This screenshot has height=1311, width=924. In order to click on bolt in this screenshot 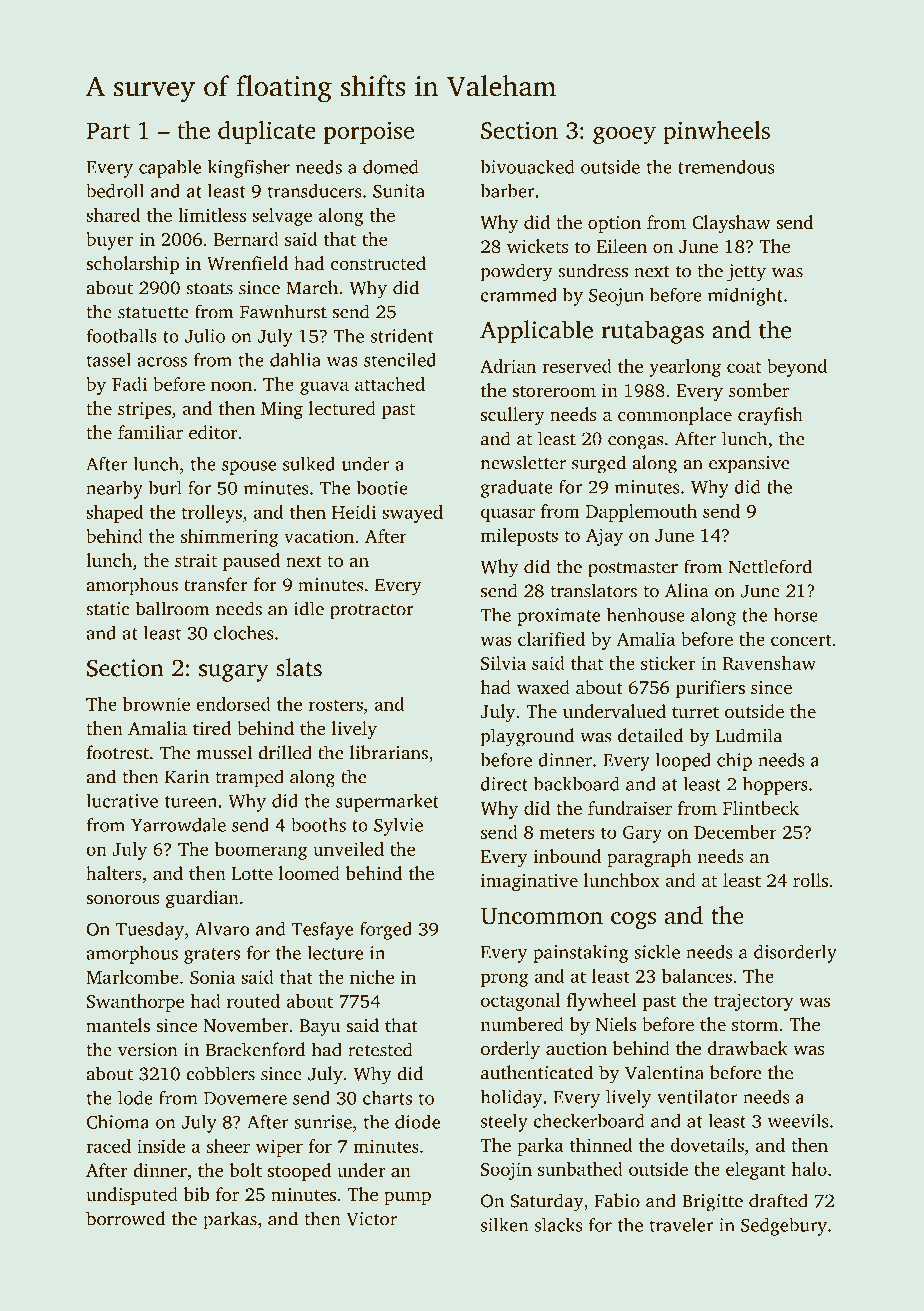, I will do `click(245, 1170)`.
